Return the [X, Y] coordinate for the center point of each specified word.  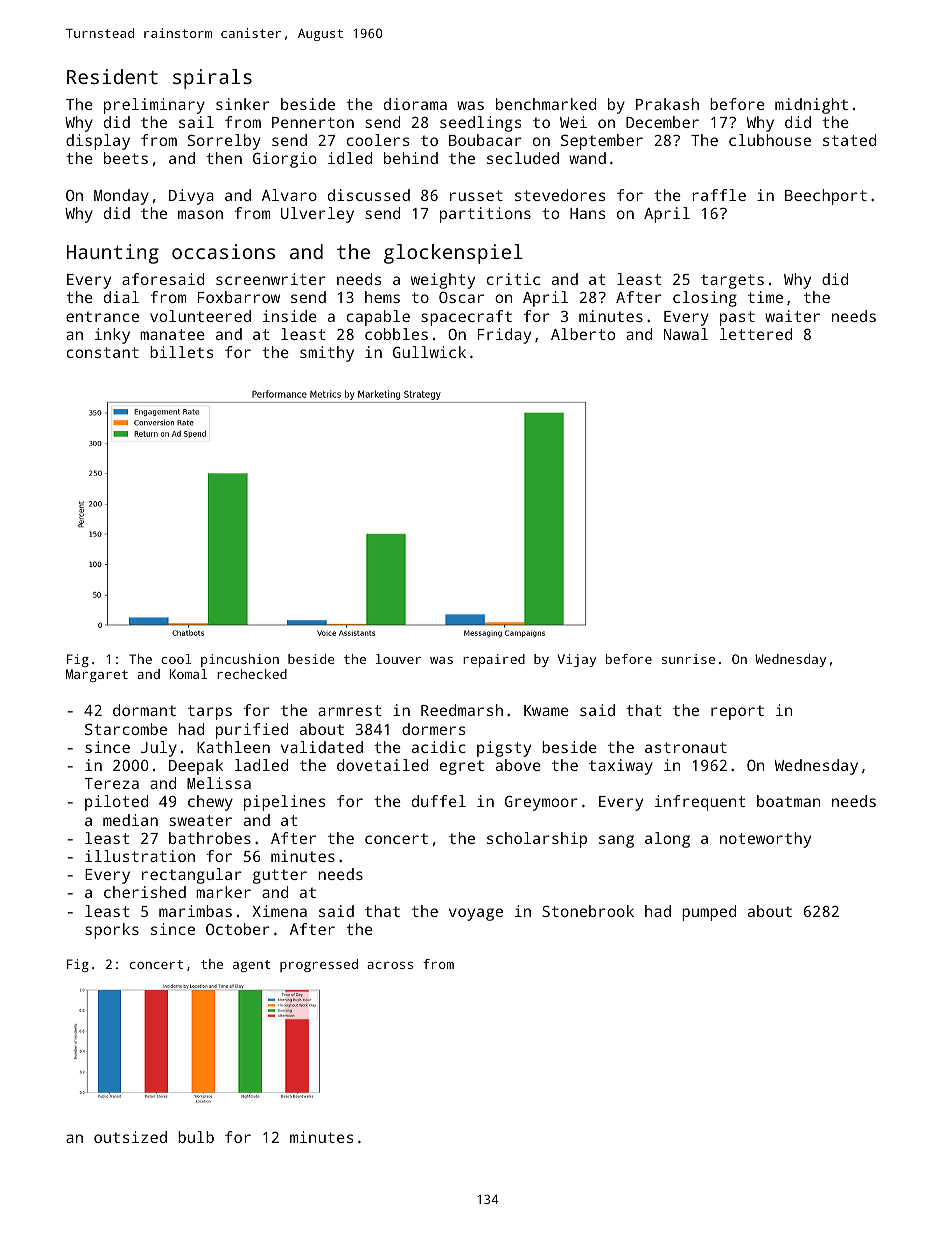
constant [103, 352]
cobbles [396, 334]
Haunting [113, 254]
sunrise [688, 659]
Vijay [577, 660]
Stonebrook [588, 911]
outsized [130, 1137]
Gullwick [429, 352]
